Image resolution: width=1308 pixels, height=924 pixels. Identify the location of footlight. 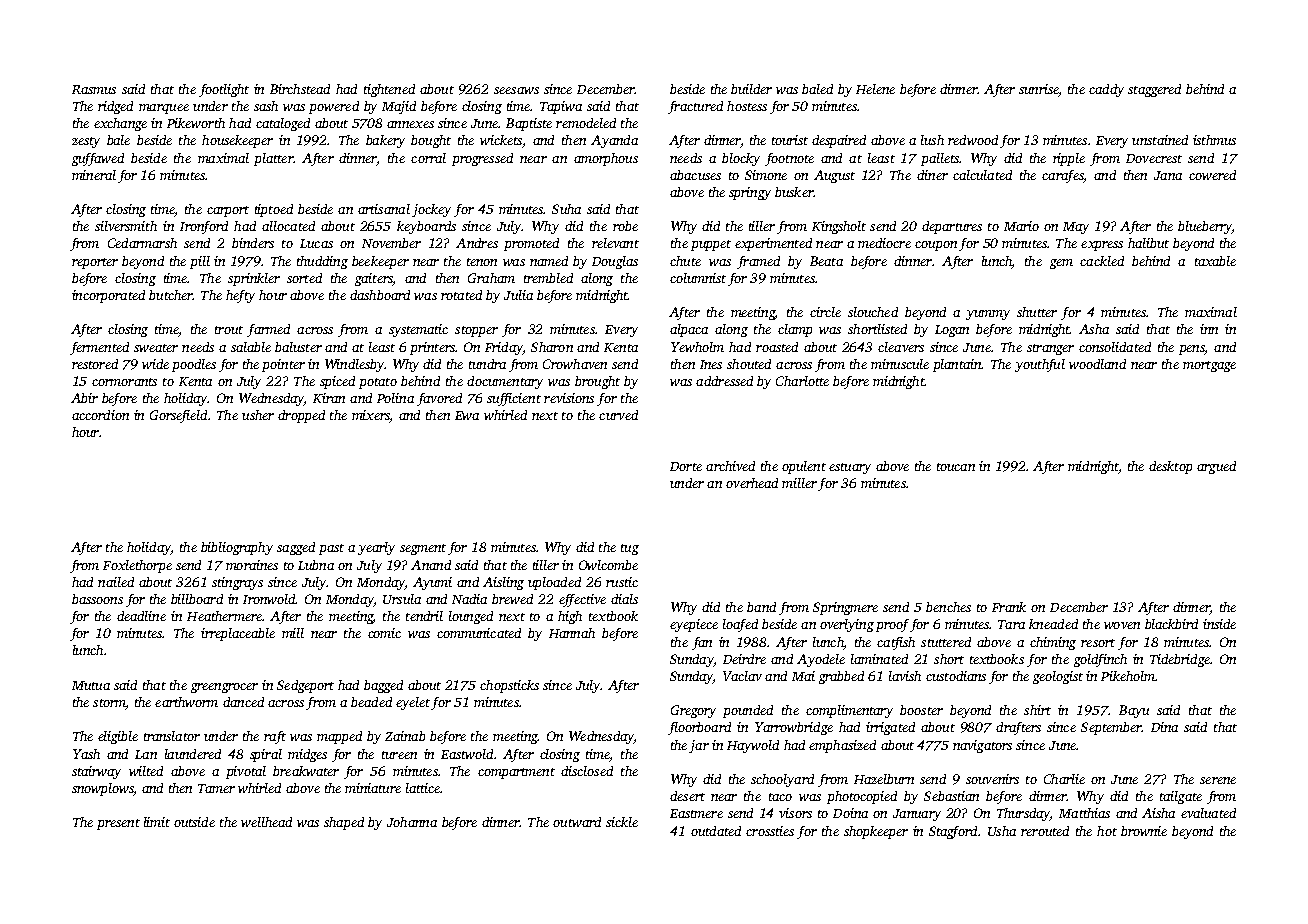
(224, 90).
